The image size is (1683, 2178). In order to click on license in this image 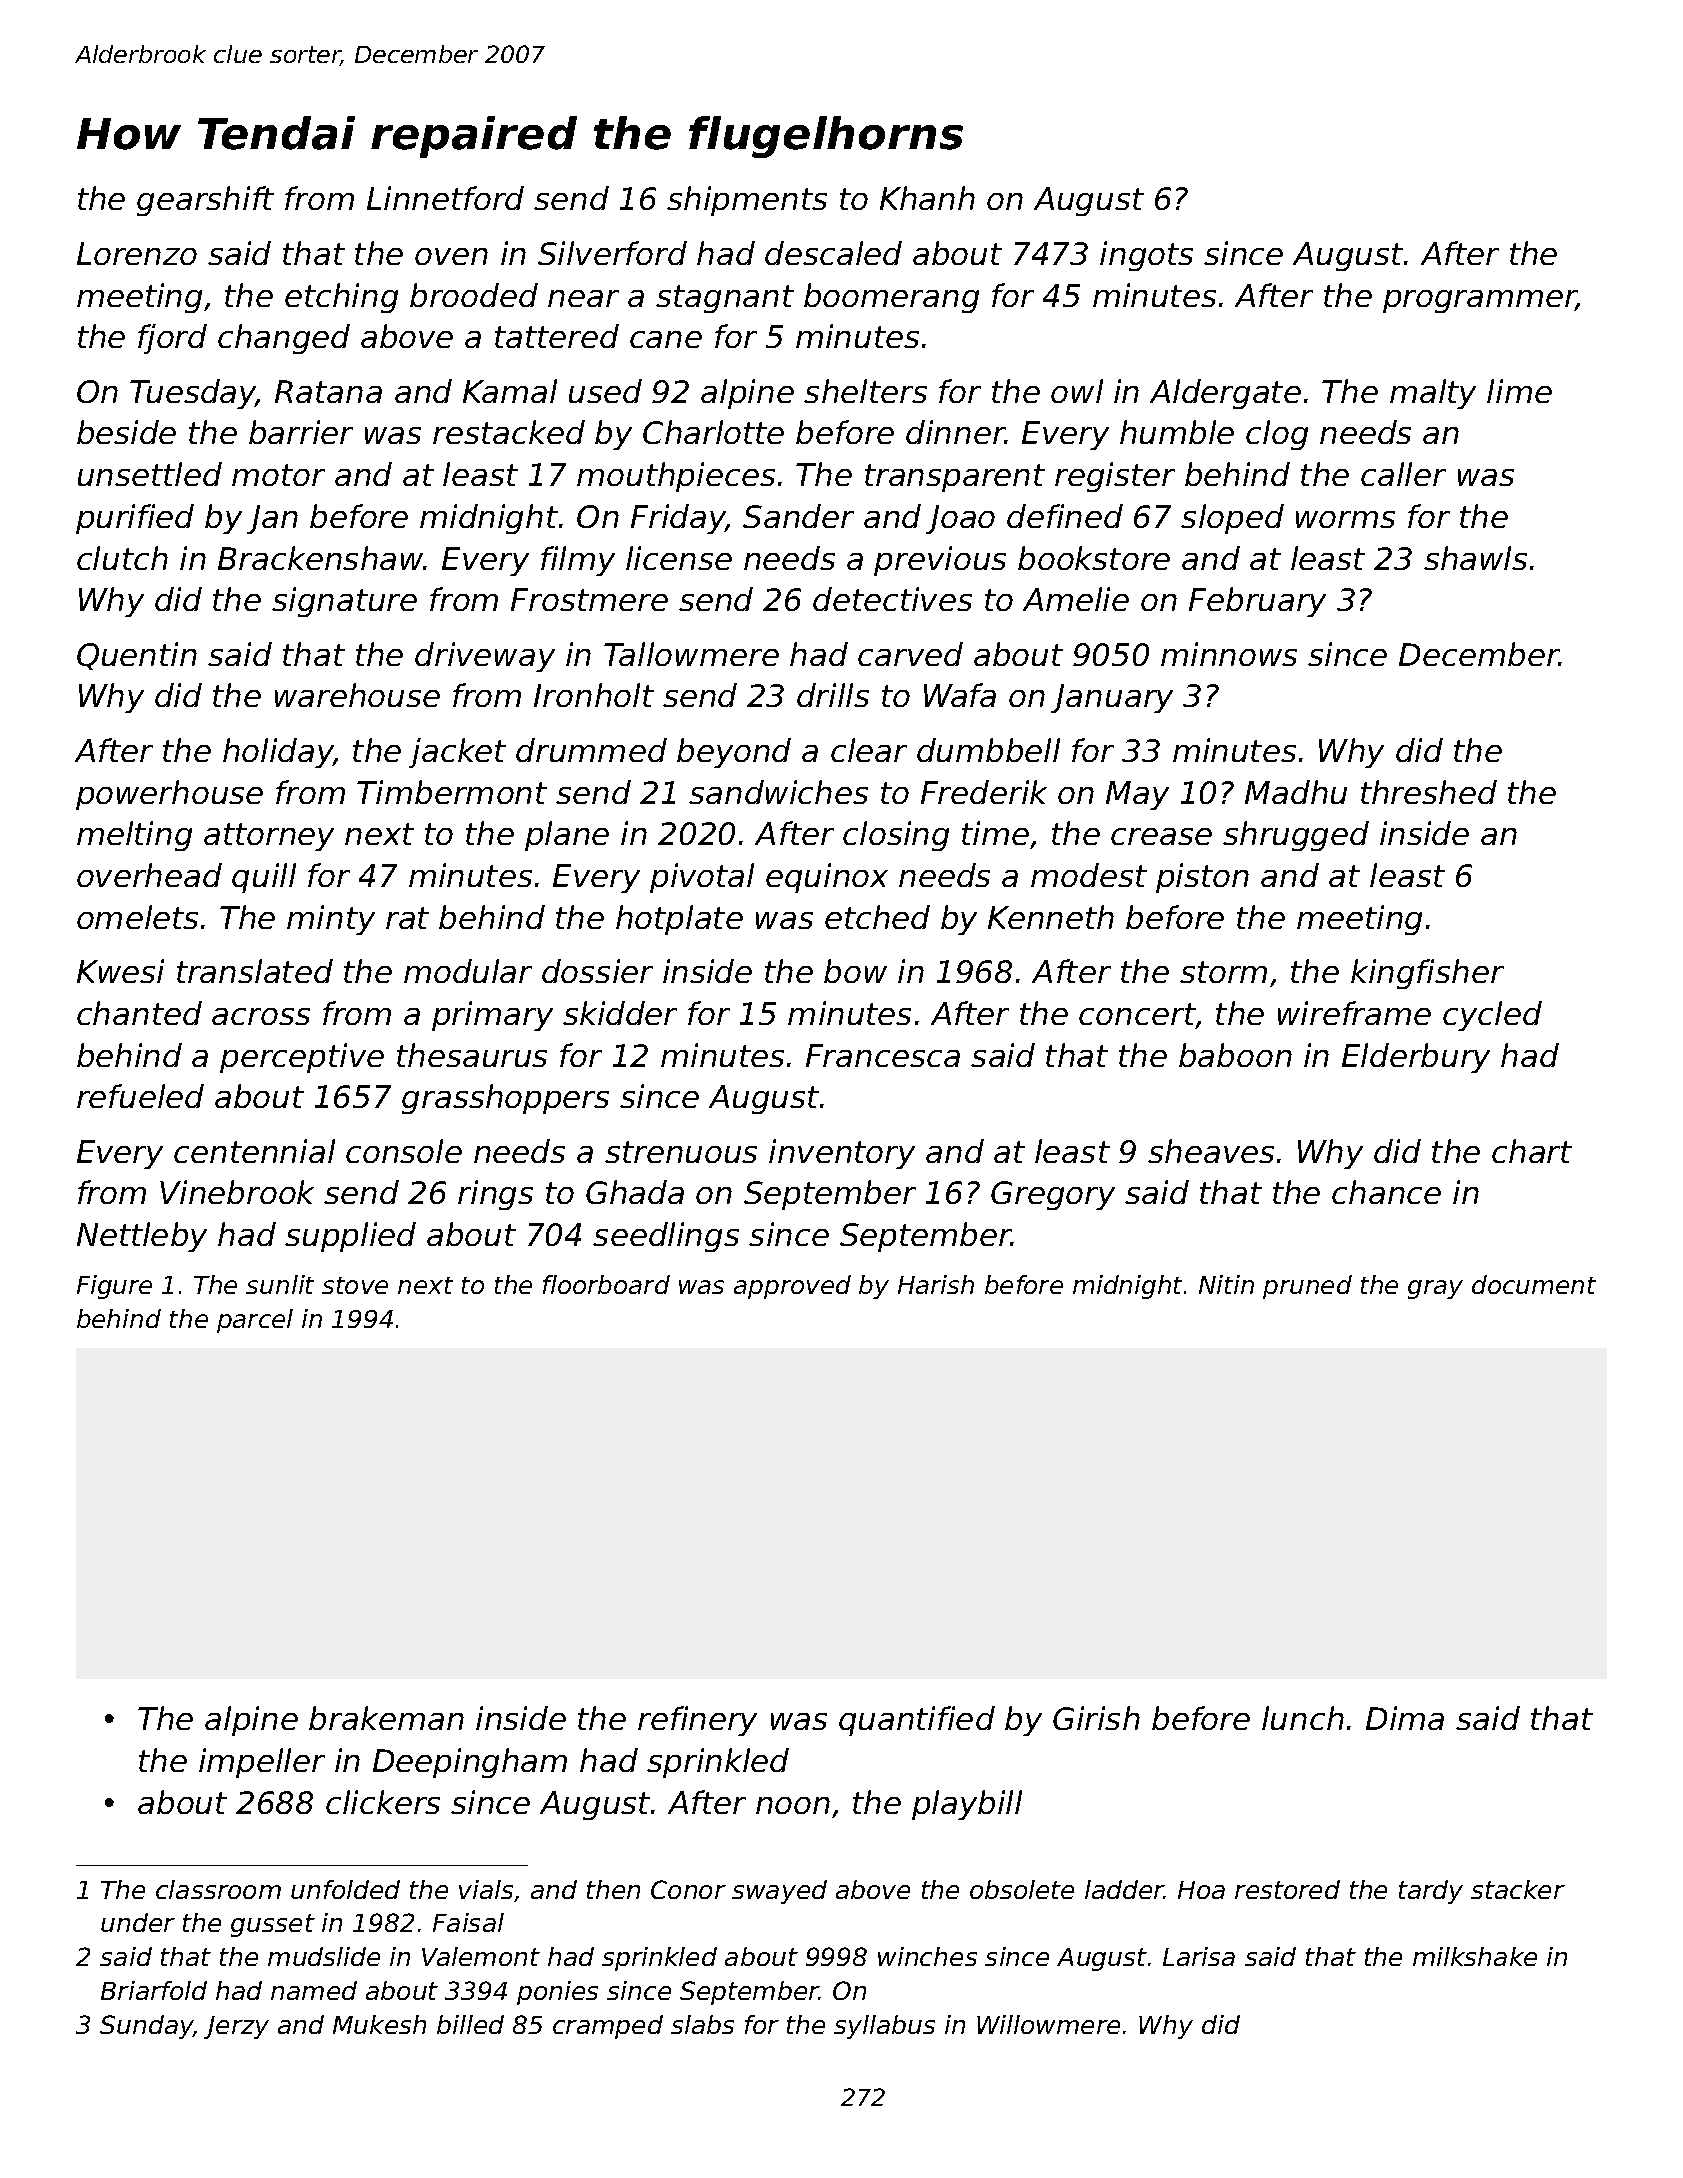, I will do `click(679, 558)`.
